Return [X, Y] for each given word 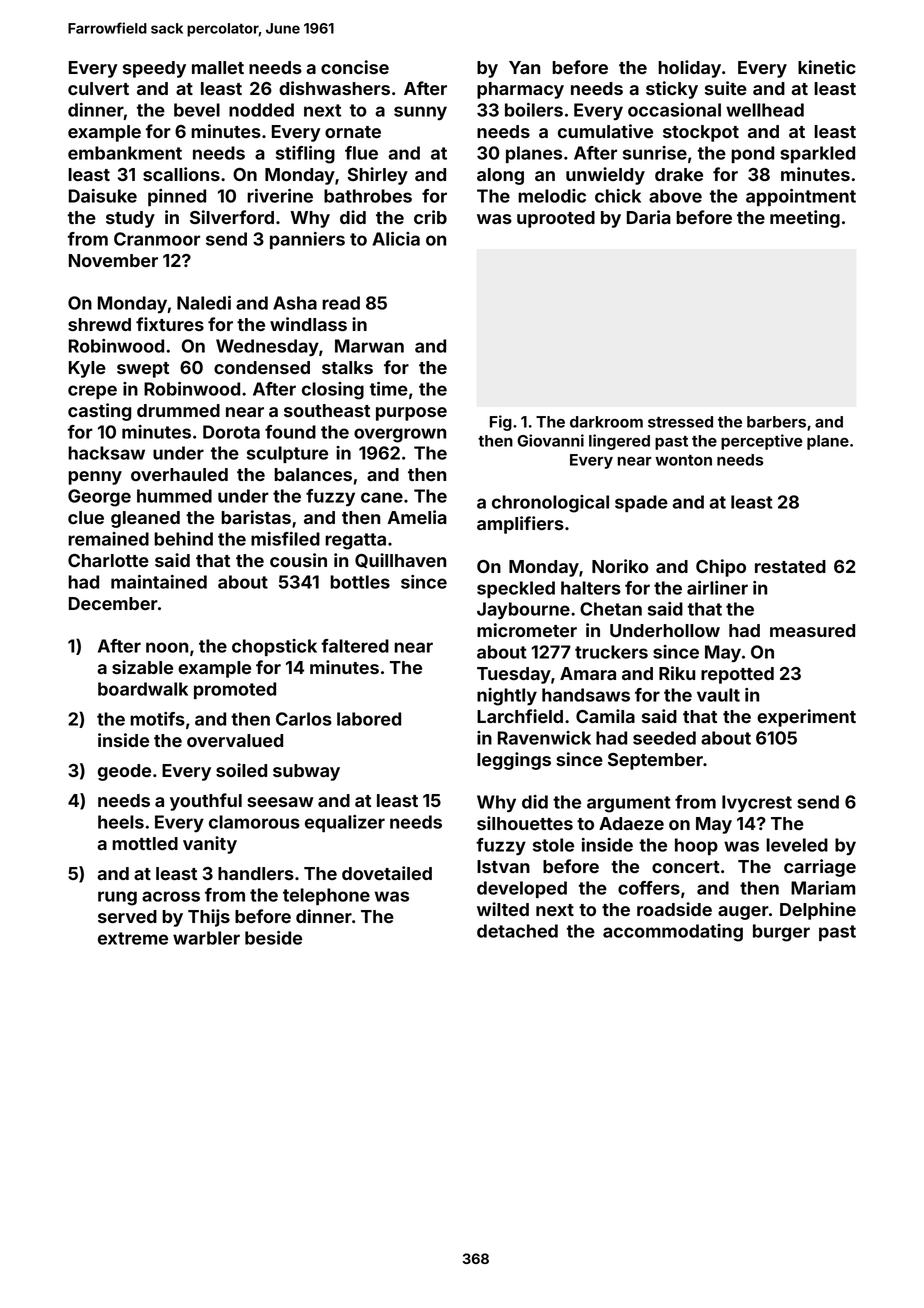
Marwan [369, 346]
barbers [776, 422]
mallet [218, 67]
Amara [588, 673]
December [113, 603]
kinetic [827, 67]
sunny [420, 113]
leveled [797, 845]
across [171, 896]
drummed [178, 410]
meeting [805, 219]
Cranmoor [157, 239]
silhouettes [525, 823]
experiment [806, 718]
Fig [501, 423]
